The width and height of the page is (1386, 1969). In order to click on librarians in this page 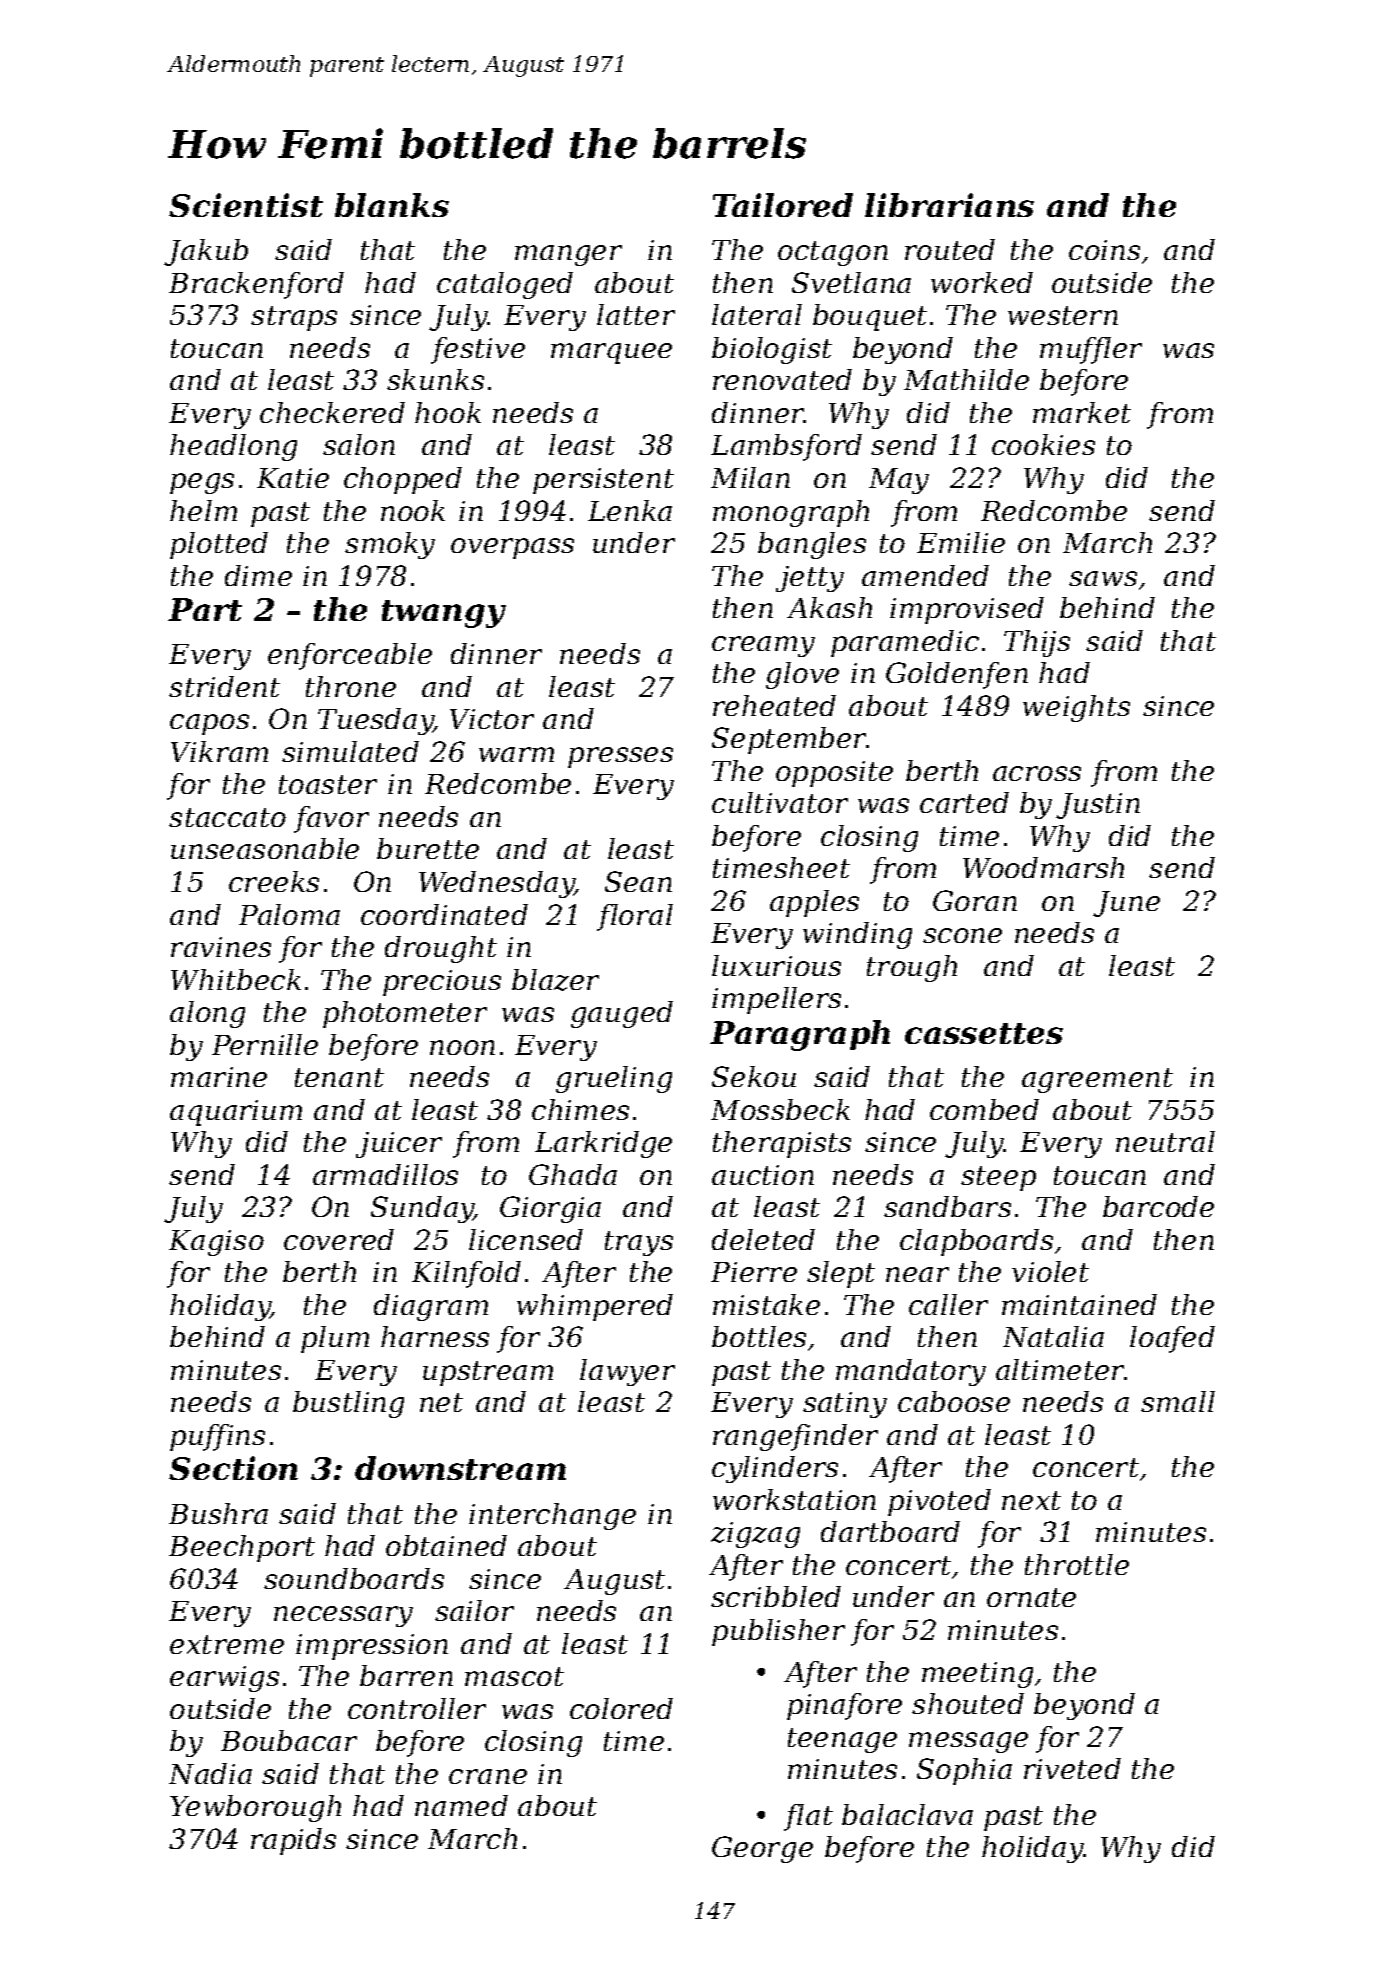, I will do `click(949, 205)`.
